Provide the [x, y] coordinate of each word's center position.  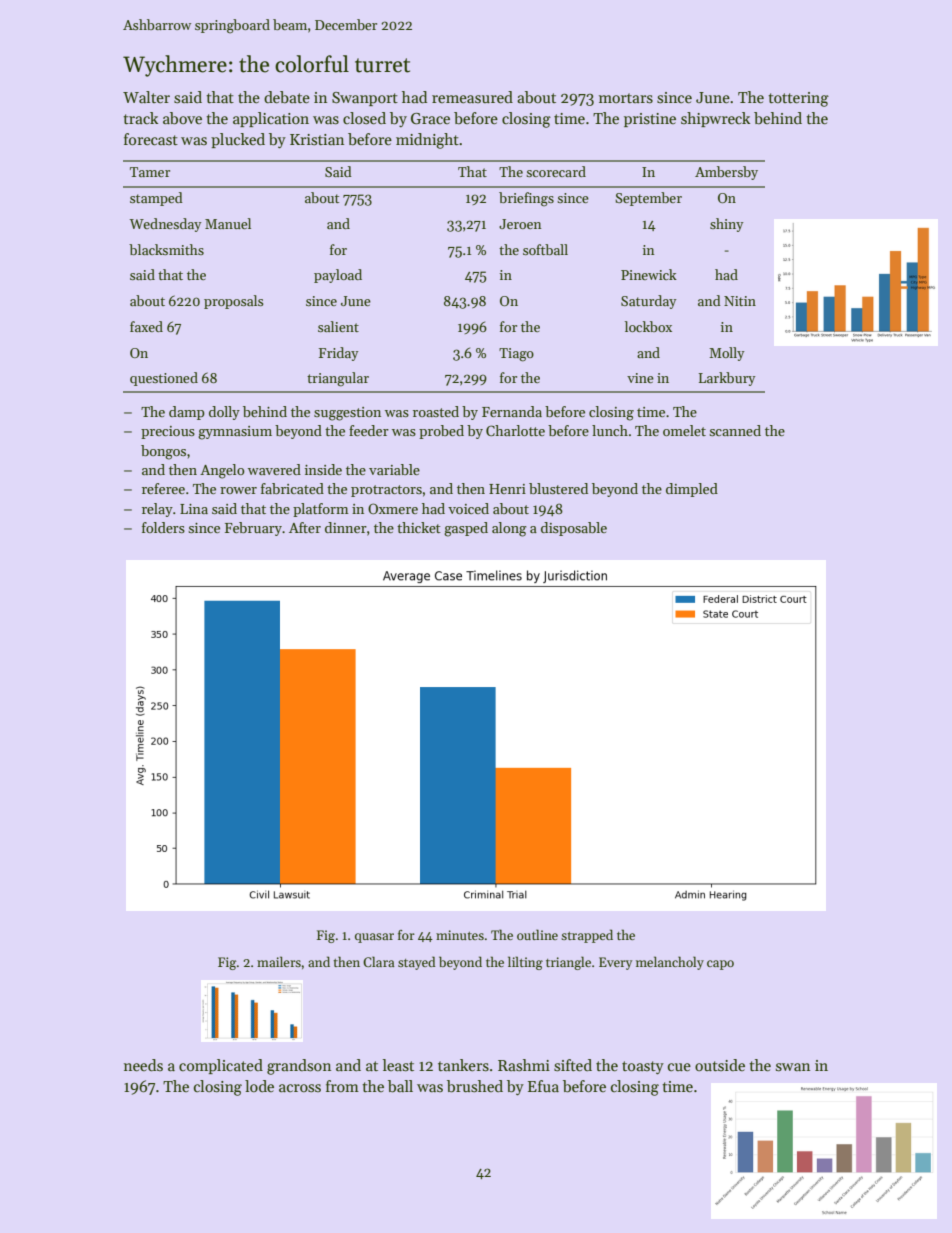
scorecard [556, 171]
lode [259, 1086]
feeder [369, 430]
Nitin [740, 301]
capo [720, 965]
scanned [735, 430]
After [305, 527]
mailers [279, 961]
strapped [587, 936]
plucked [238, 140]
